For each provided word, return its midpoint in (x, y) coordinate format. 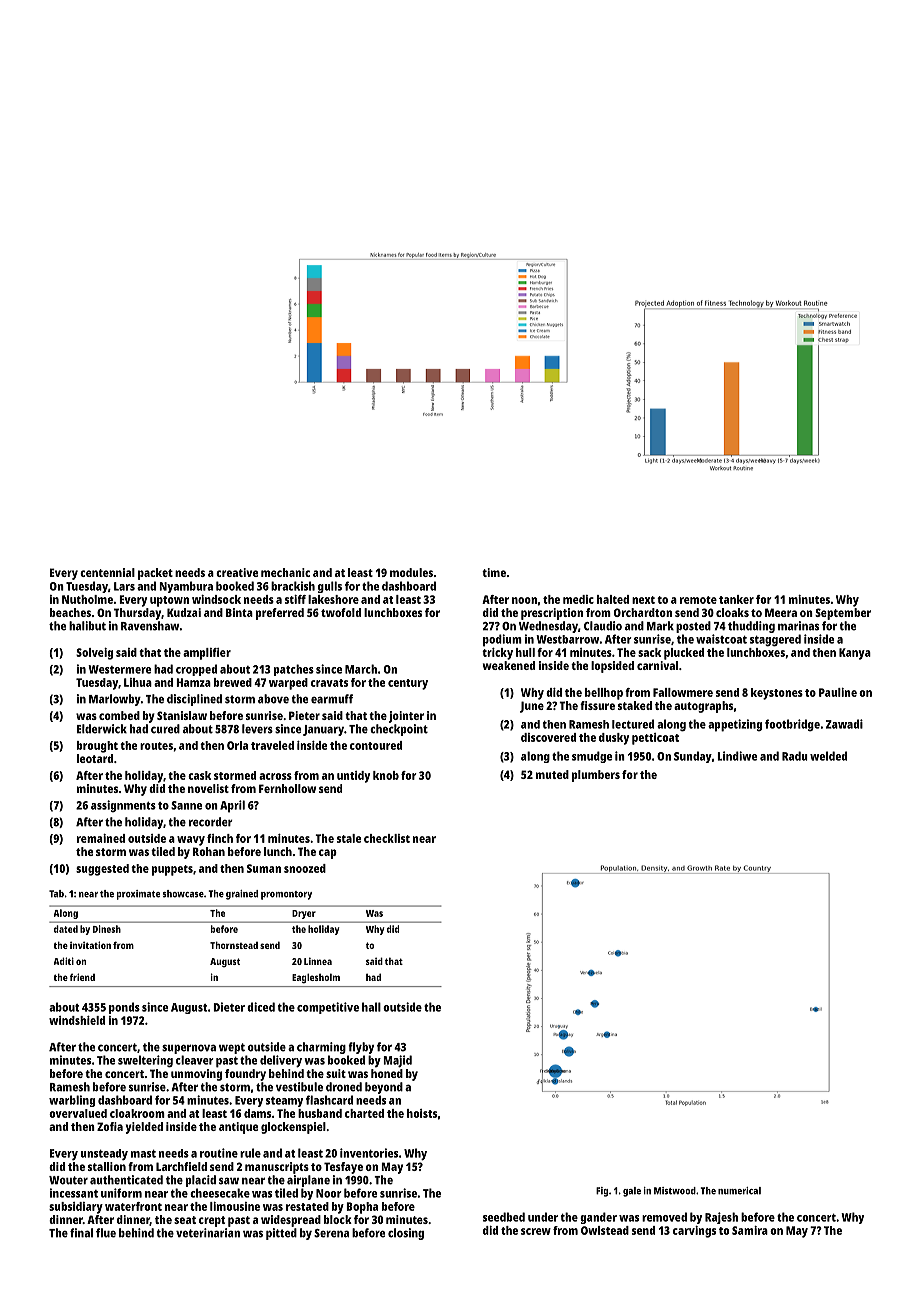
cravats (329, 683)
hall (371, 1007)
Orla (237, 745)
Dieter (229, 1007)
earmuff (332, 699)
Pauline (838, 692)
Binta (239, 612)
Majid (397, 1061)
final (81, 1233)
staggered (775, 640)
